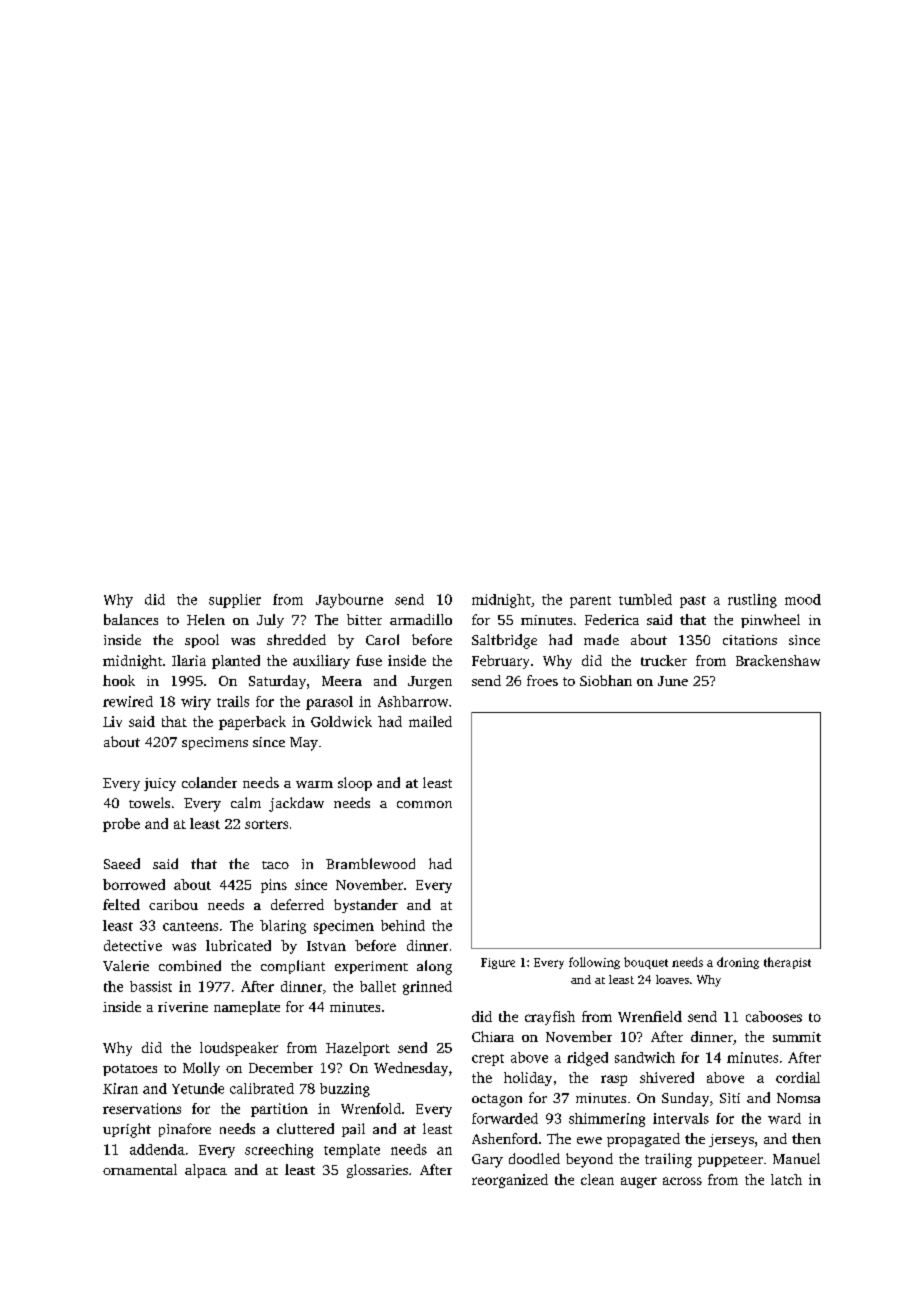  Describe the element at coordinates (355, 784) in the screenshot. I see `sloop` at that location.
